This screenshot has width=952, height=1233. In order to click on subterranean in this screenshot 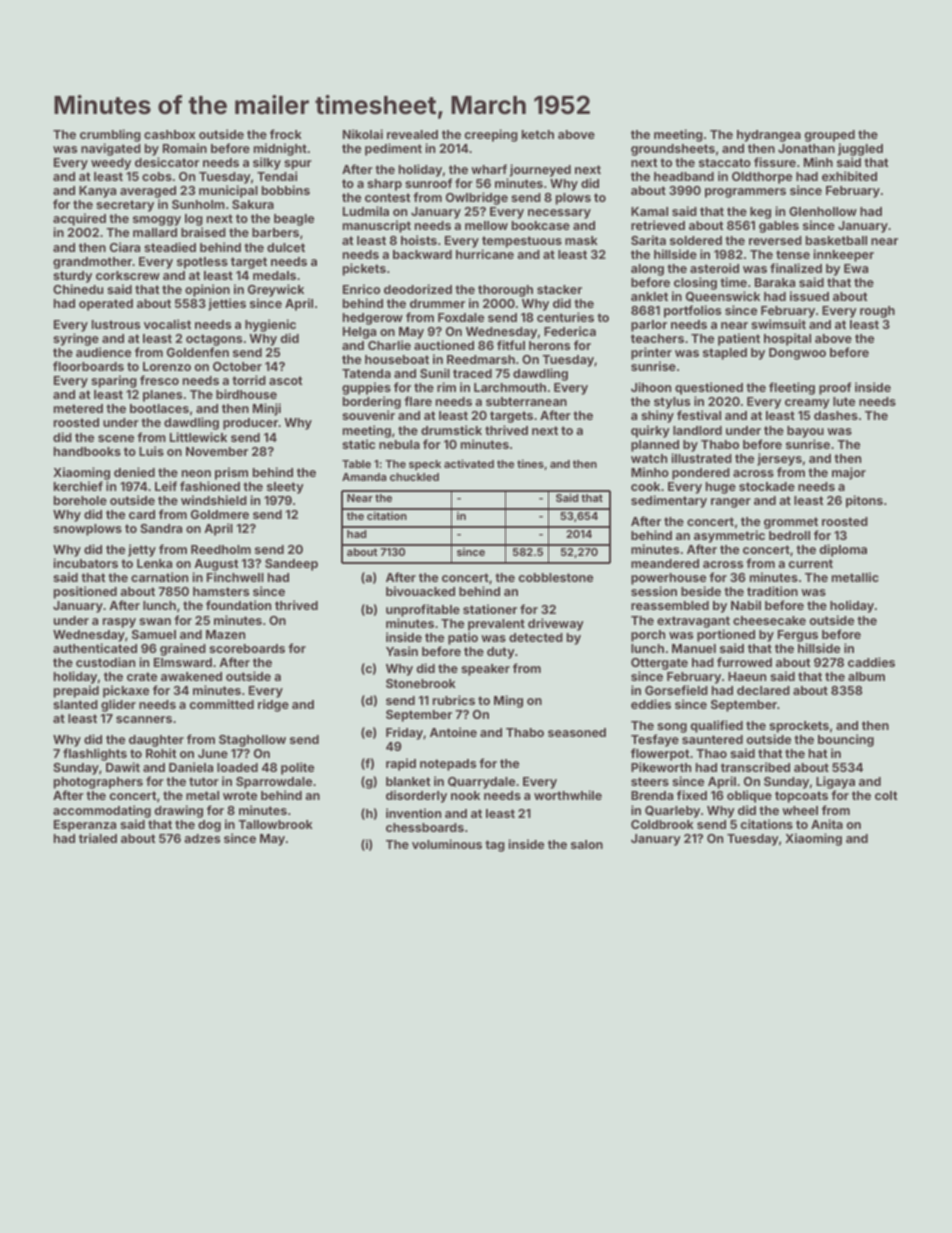, I will do `click(526, 401)`.
